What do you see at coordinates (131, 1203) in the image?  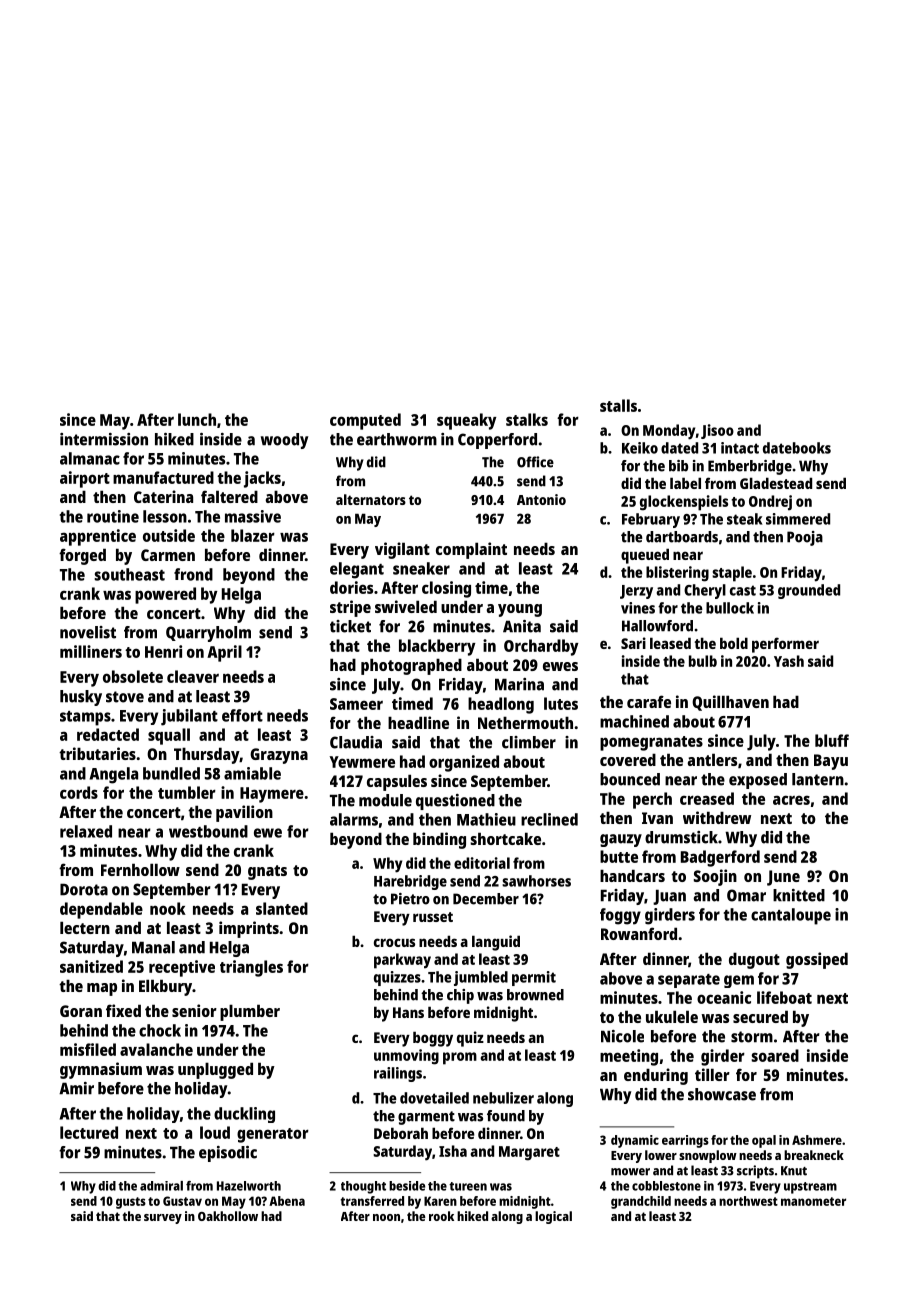 I see `gusts` at bounding box center [131, 1203].
